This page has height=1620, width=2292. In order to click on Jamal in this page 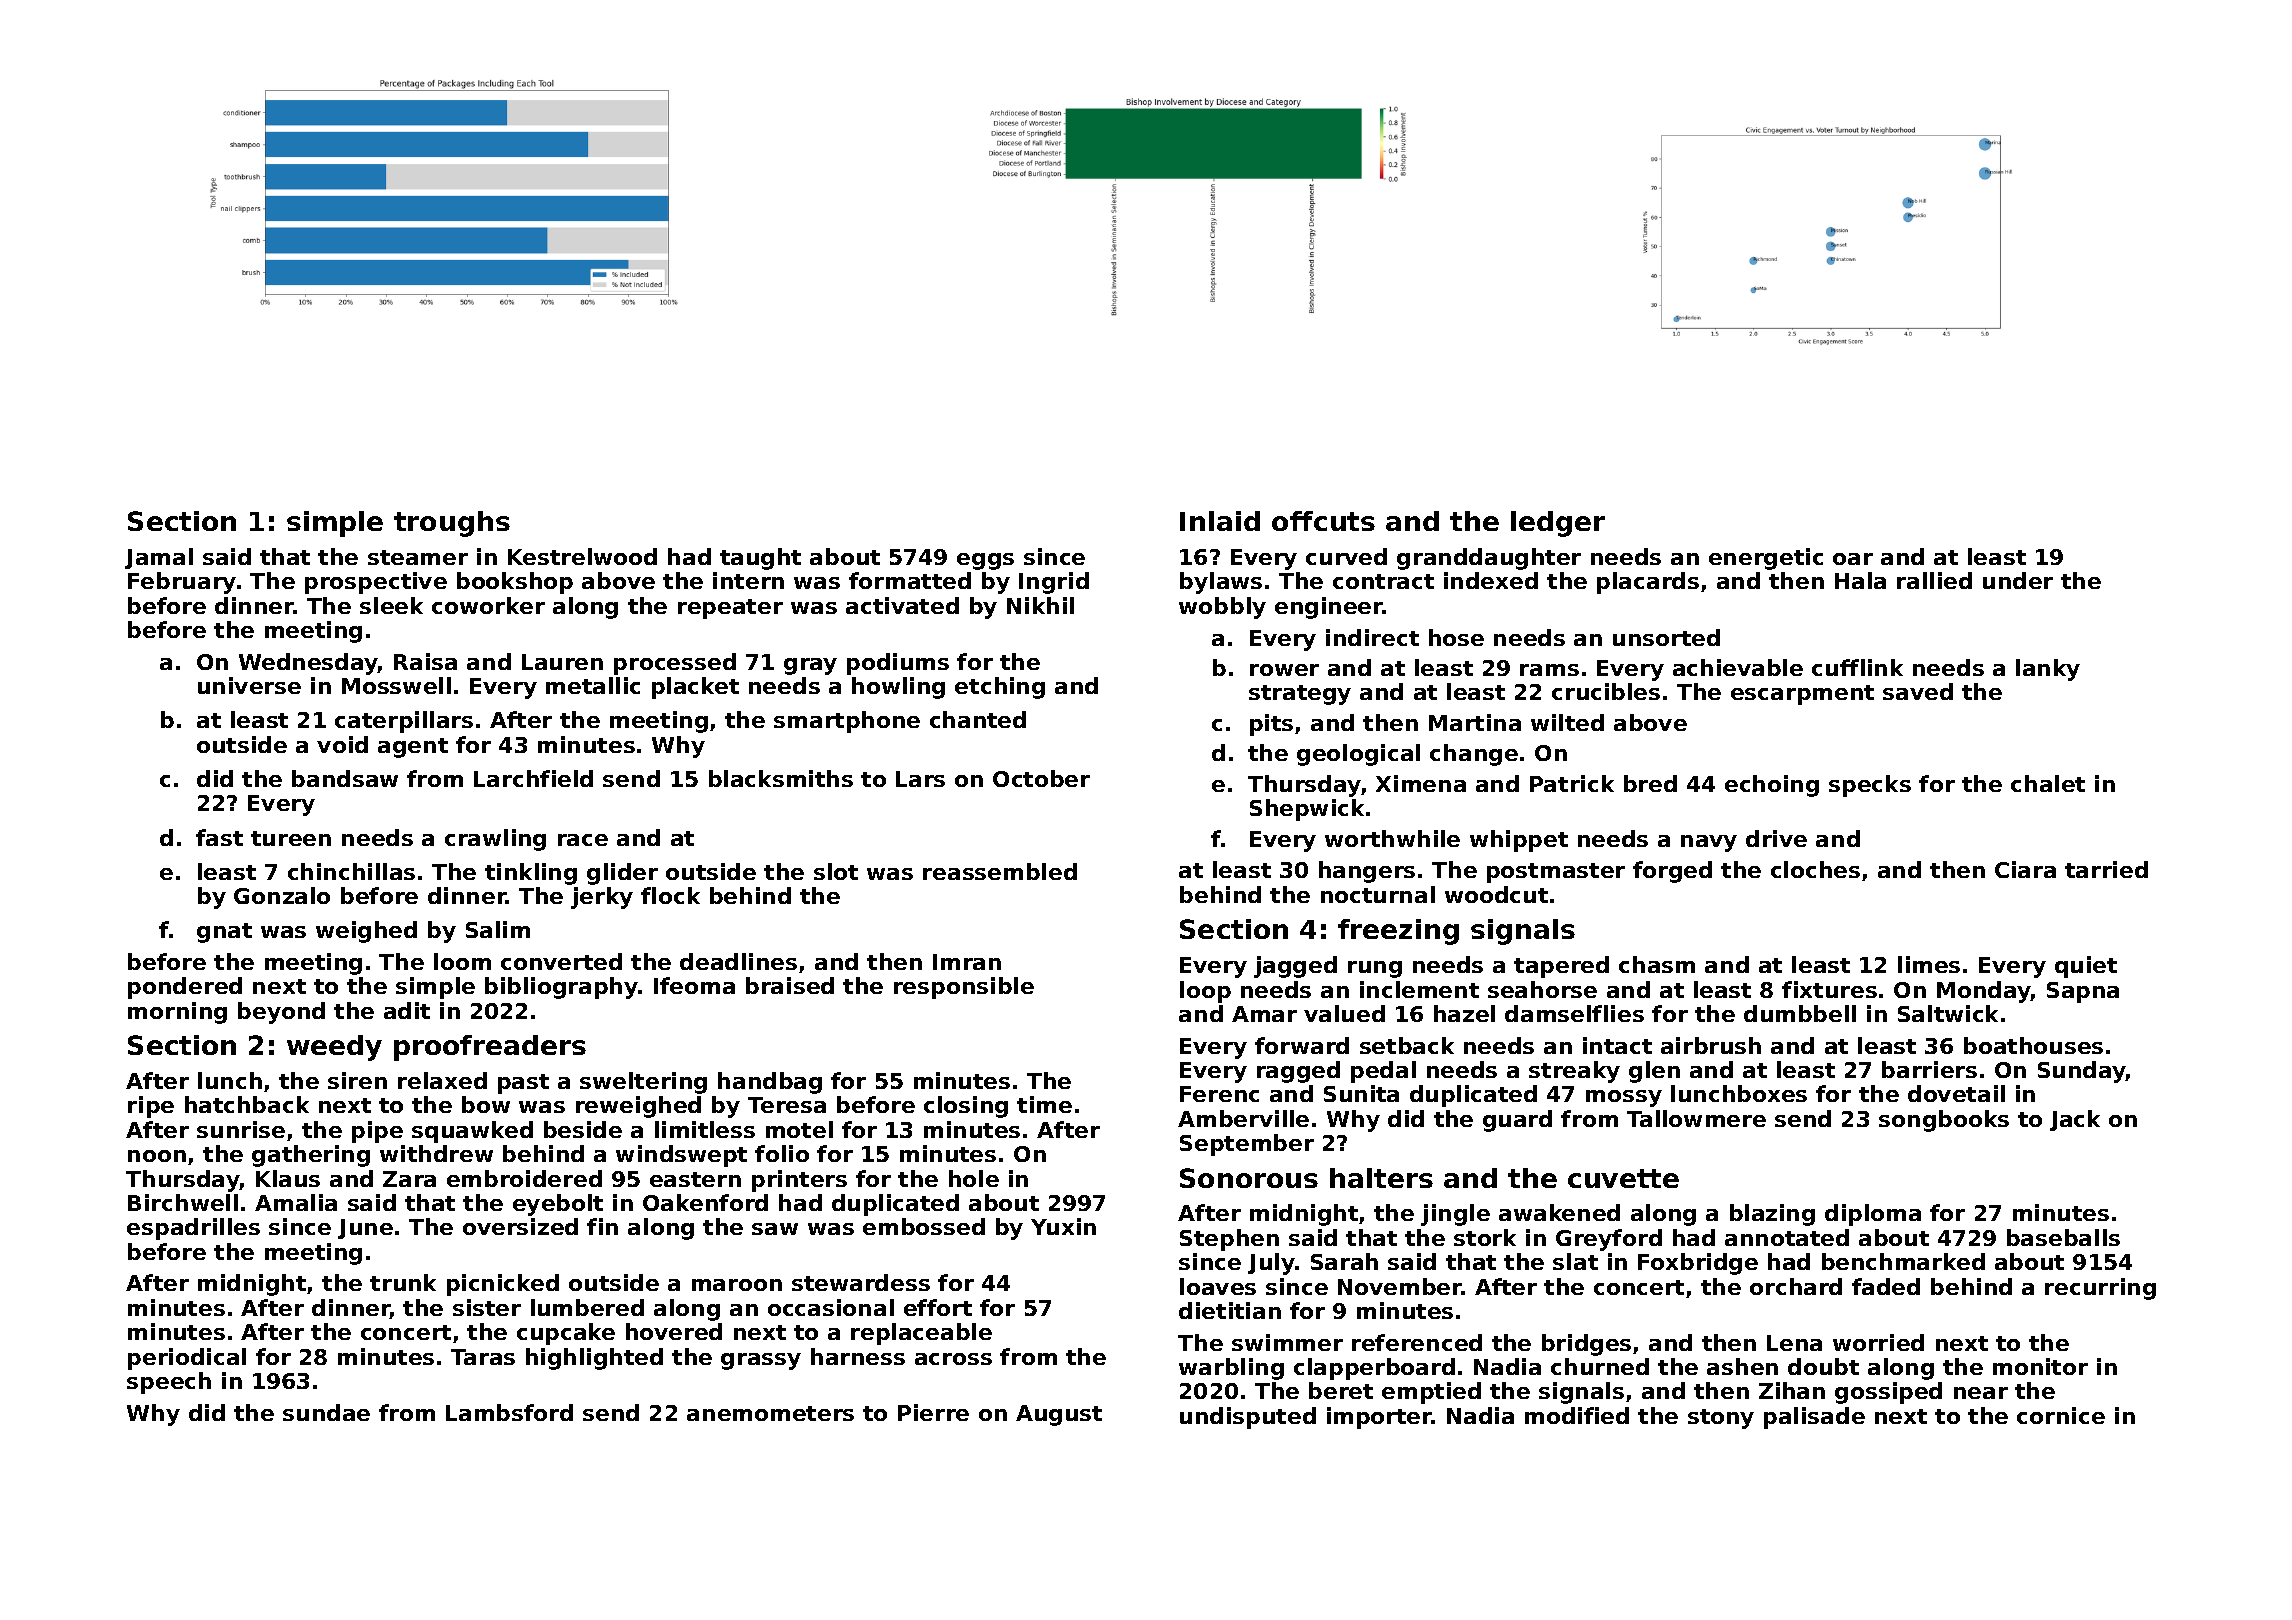, I will do `click(159, 558)`.
